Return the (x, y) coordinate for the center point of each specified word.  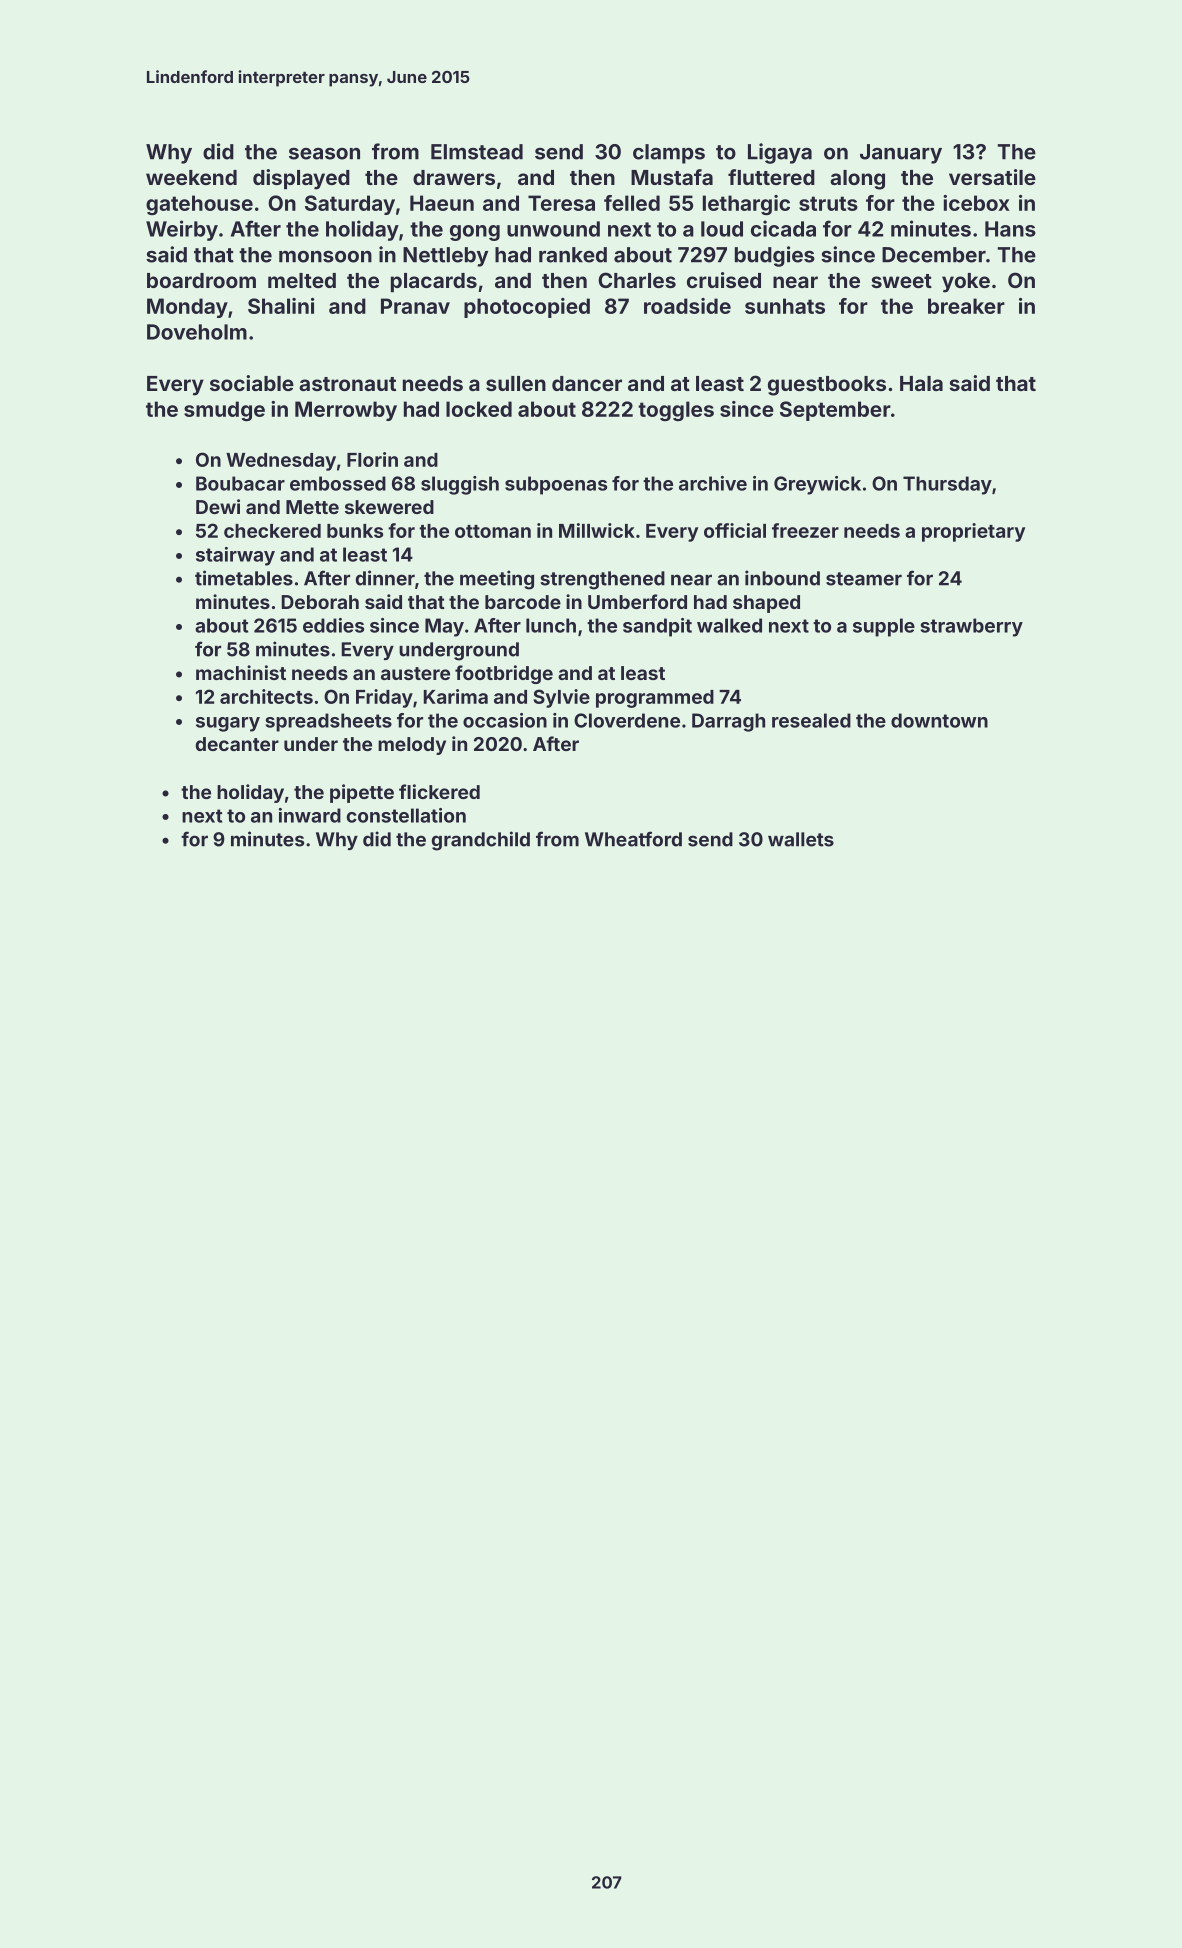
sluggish (460, 485)
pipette (362, 793)
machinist (241, 672)
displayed (301, 179)
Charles (637, 280)
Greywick (817, 485)
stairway (235, 556)
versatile (992, 177)
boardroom (201, 280)
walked (729, 625)
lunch (551, 625)
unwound (553, 229)
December (934, 255)
